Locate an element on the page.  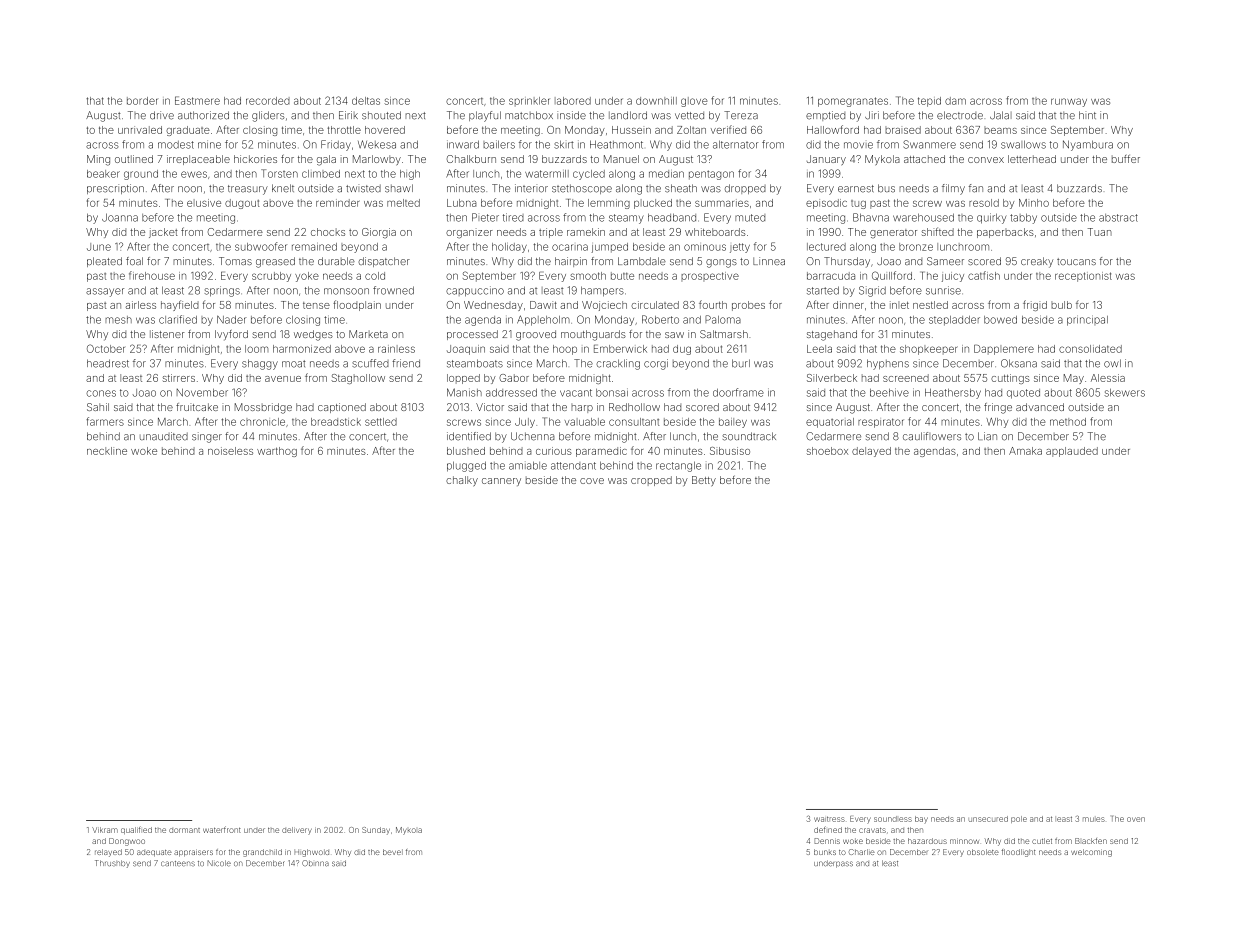
unsecured is located at coordinates (988, 819).
